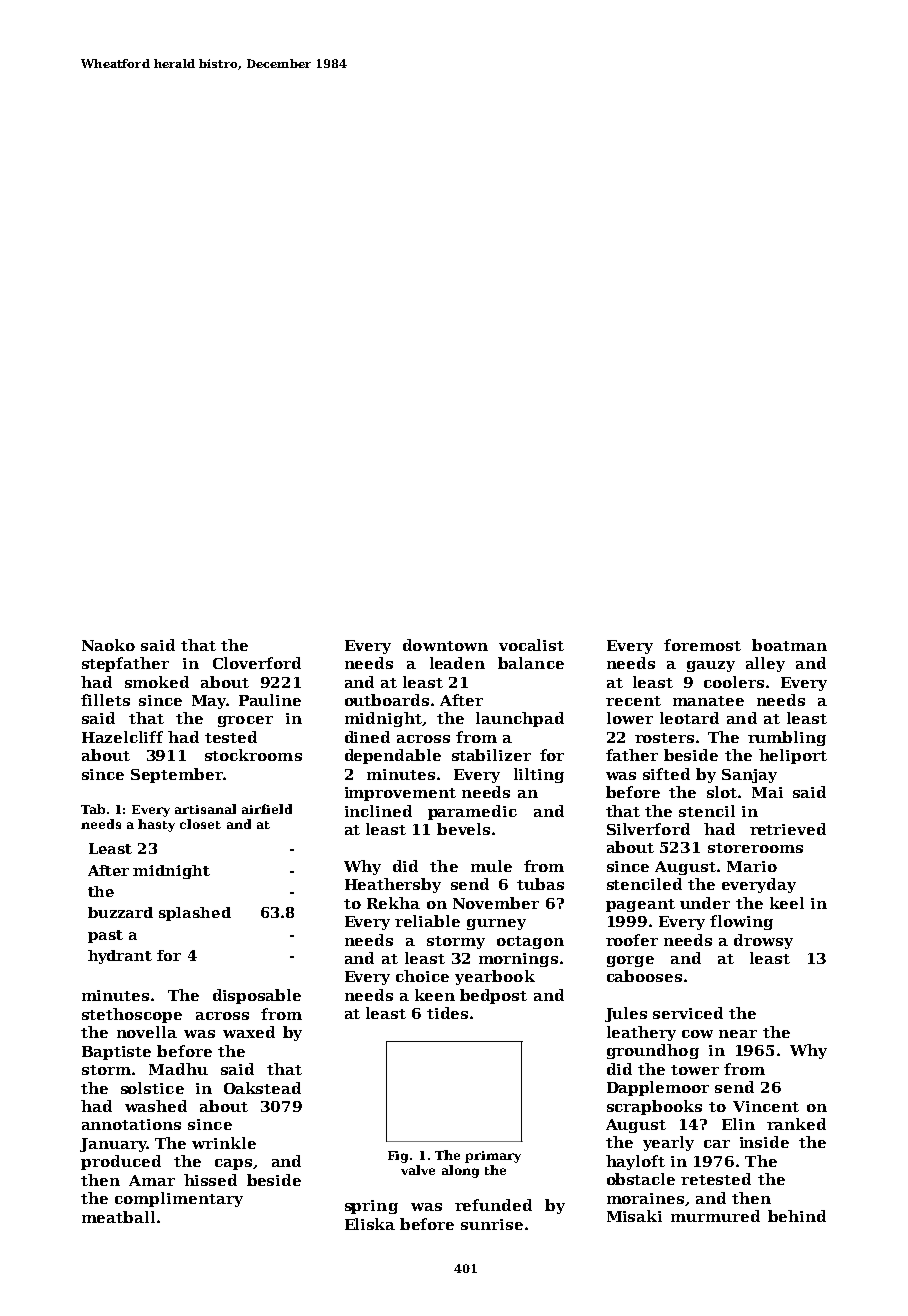 The image size is (908, 1316). I want to click on Cloverford, so click(257, 663).
